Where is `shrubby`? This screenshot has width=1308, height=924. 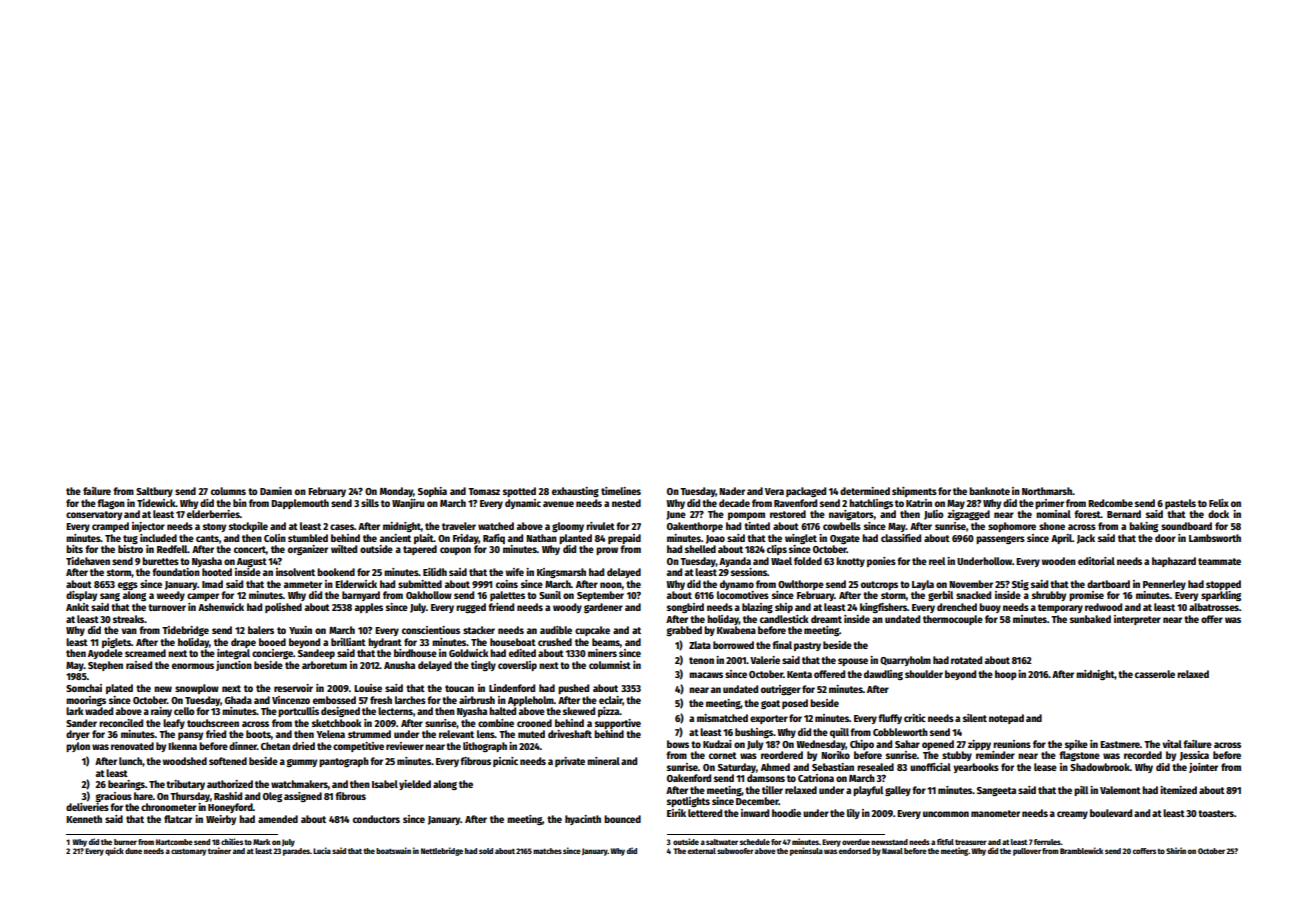
shrubby is located at coordinates (1049, 596).
